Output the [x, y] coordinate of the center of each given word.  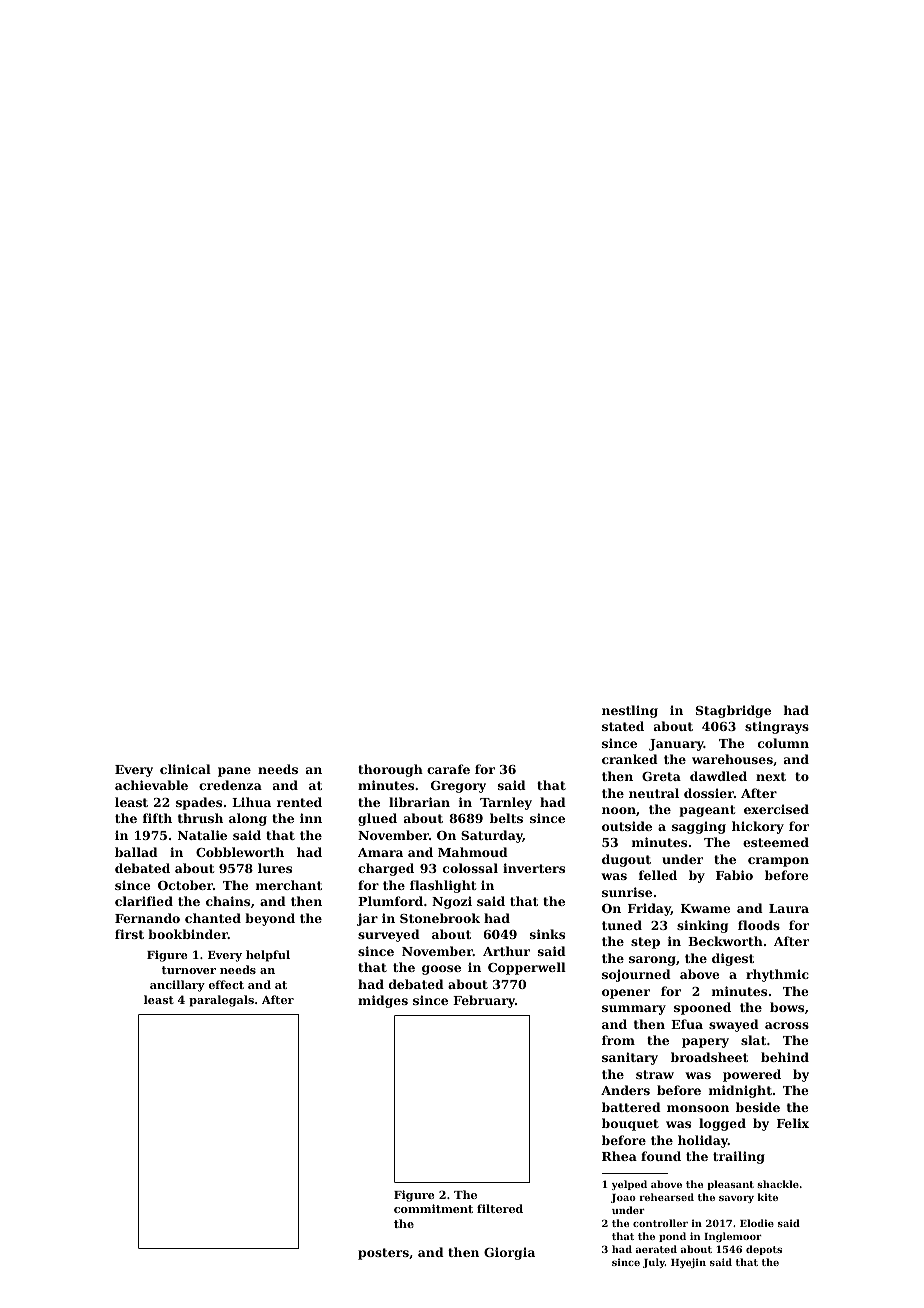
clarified [144, 901]
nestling [630, 711]
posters [383, 1254]
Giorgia [509, 1253]
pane [234, 772]
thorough [390, 770]
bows [787, 1007]
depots [764, 1250]
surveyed [389, 935]
